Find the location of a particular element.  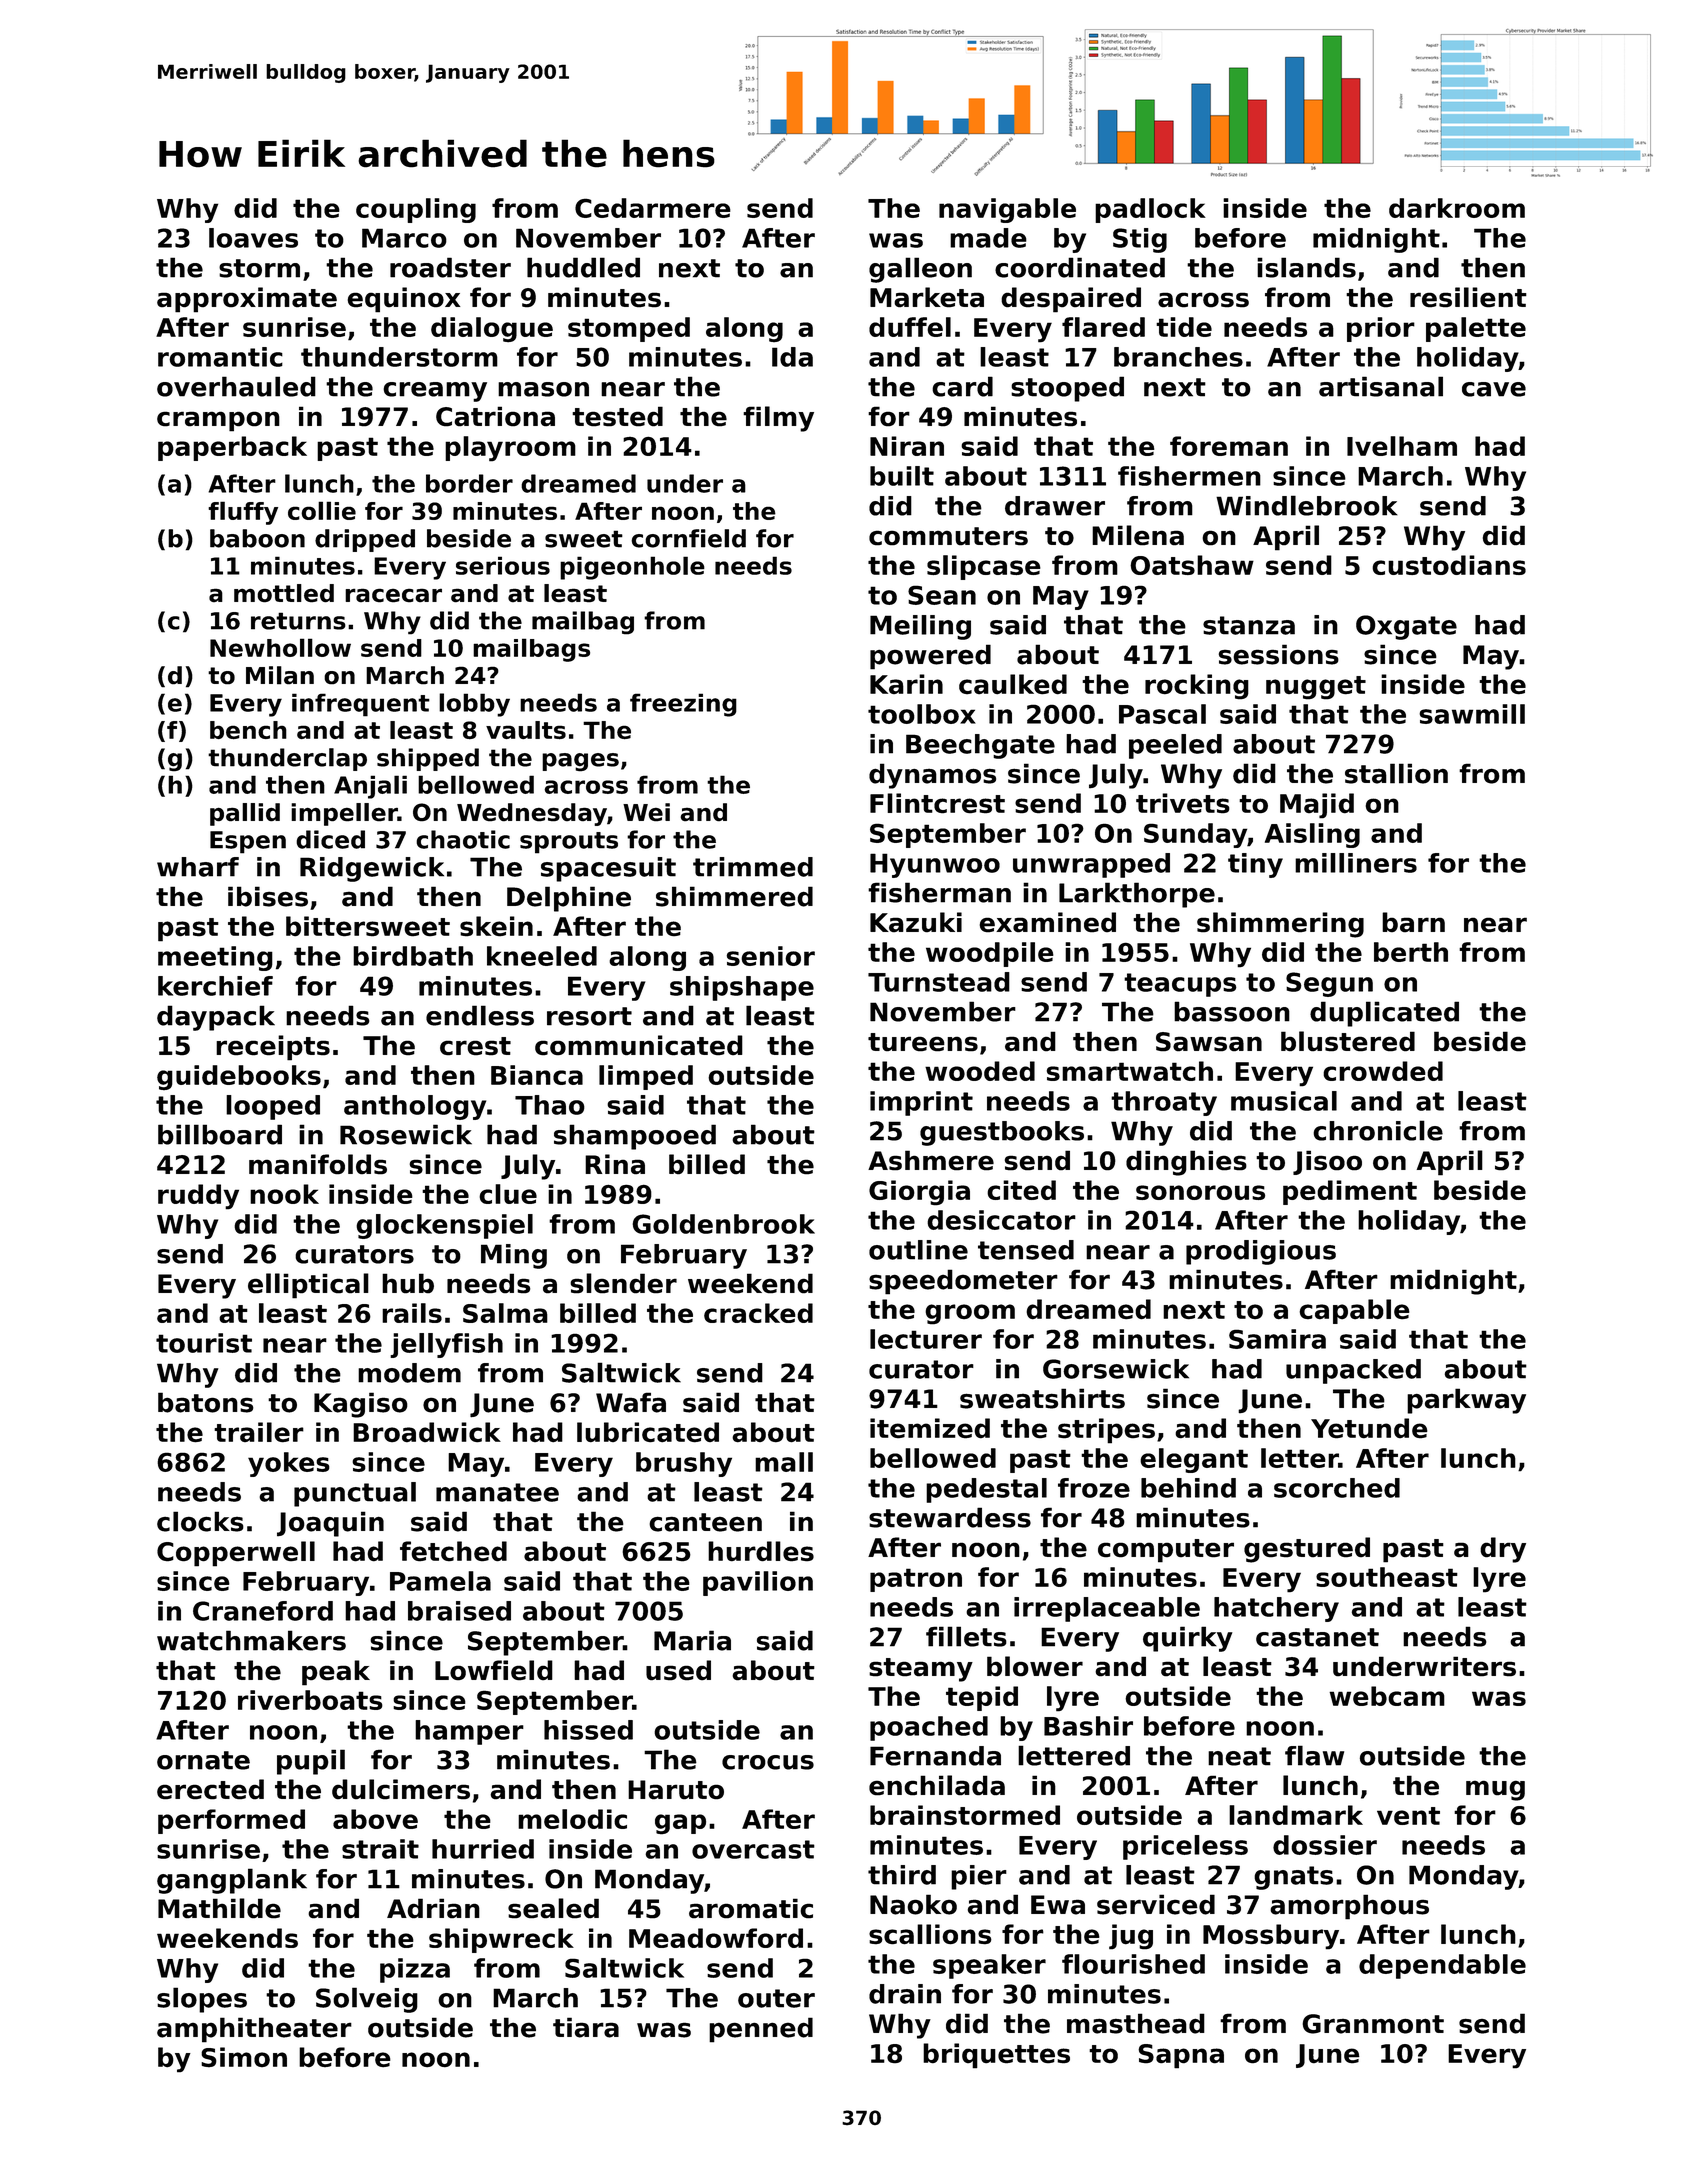

shipwreck is located at coordinates (501, 1940).
